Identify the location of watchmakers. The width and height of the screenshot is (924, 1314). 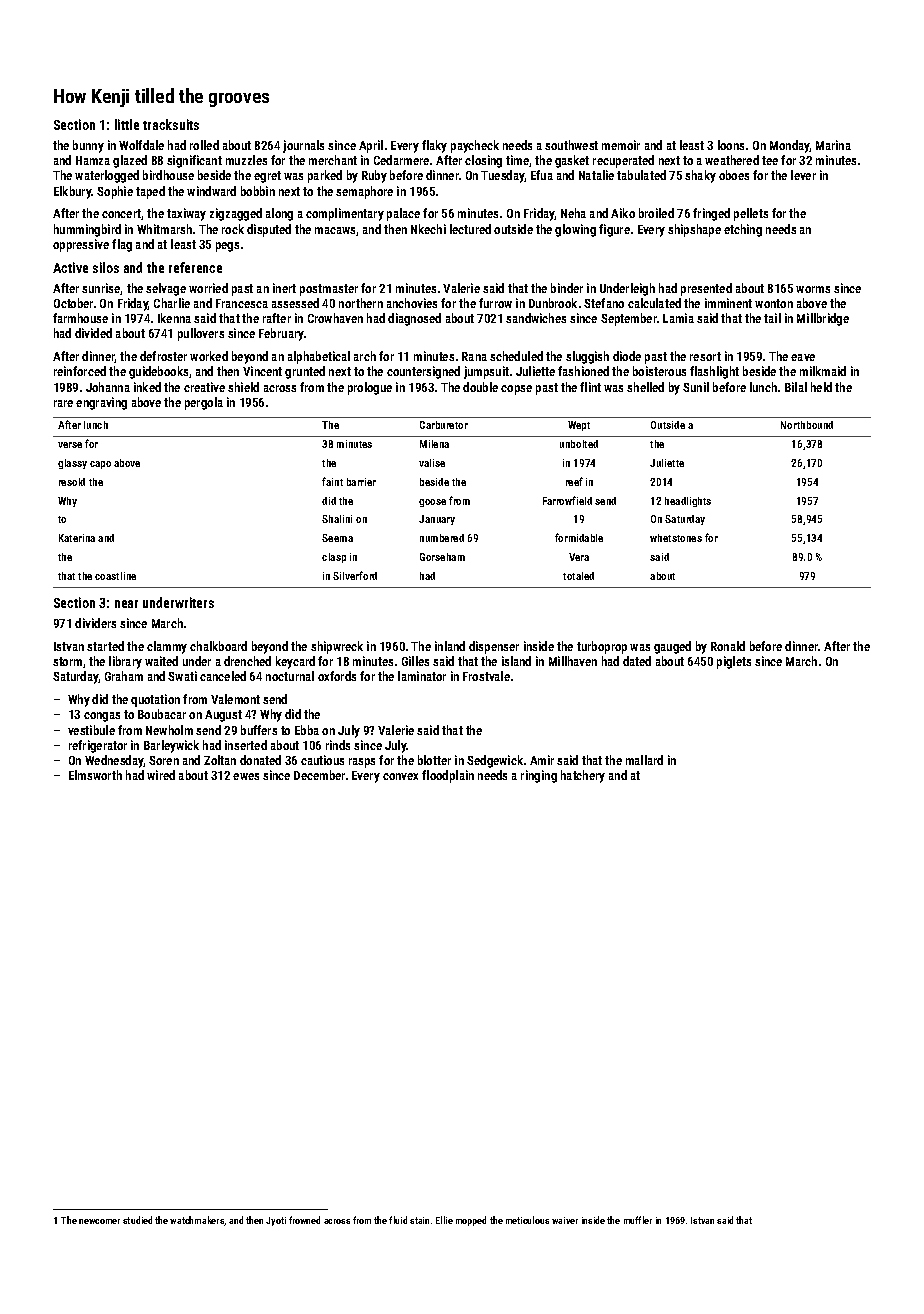
(197, 1221).
